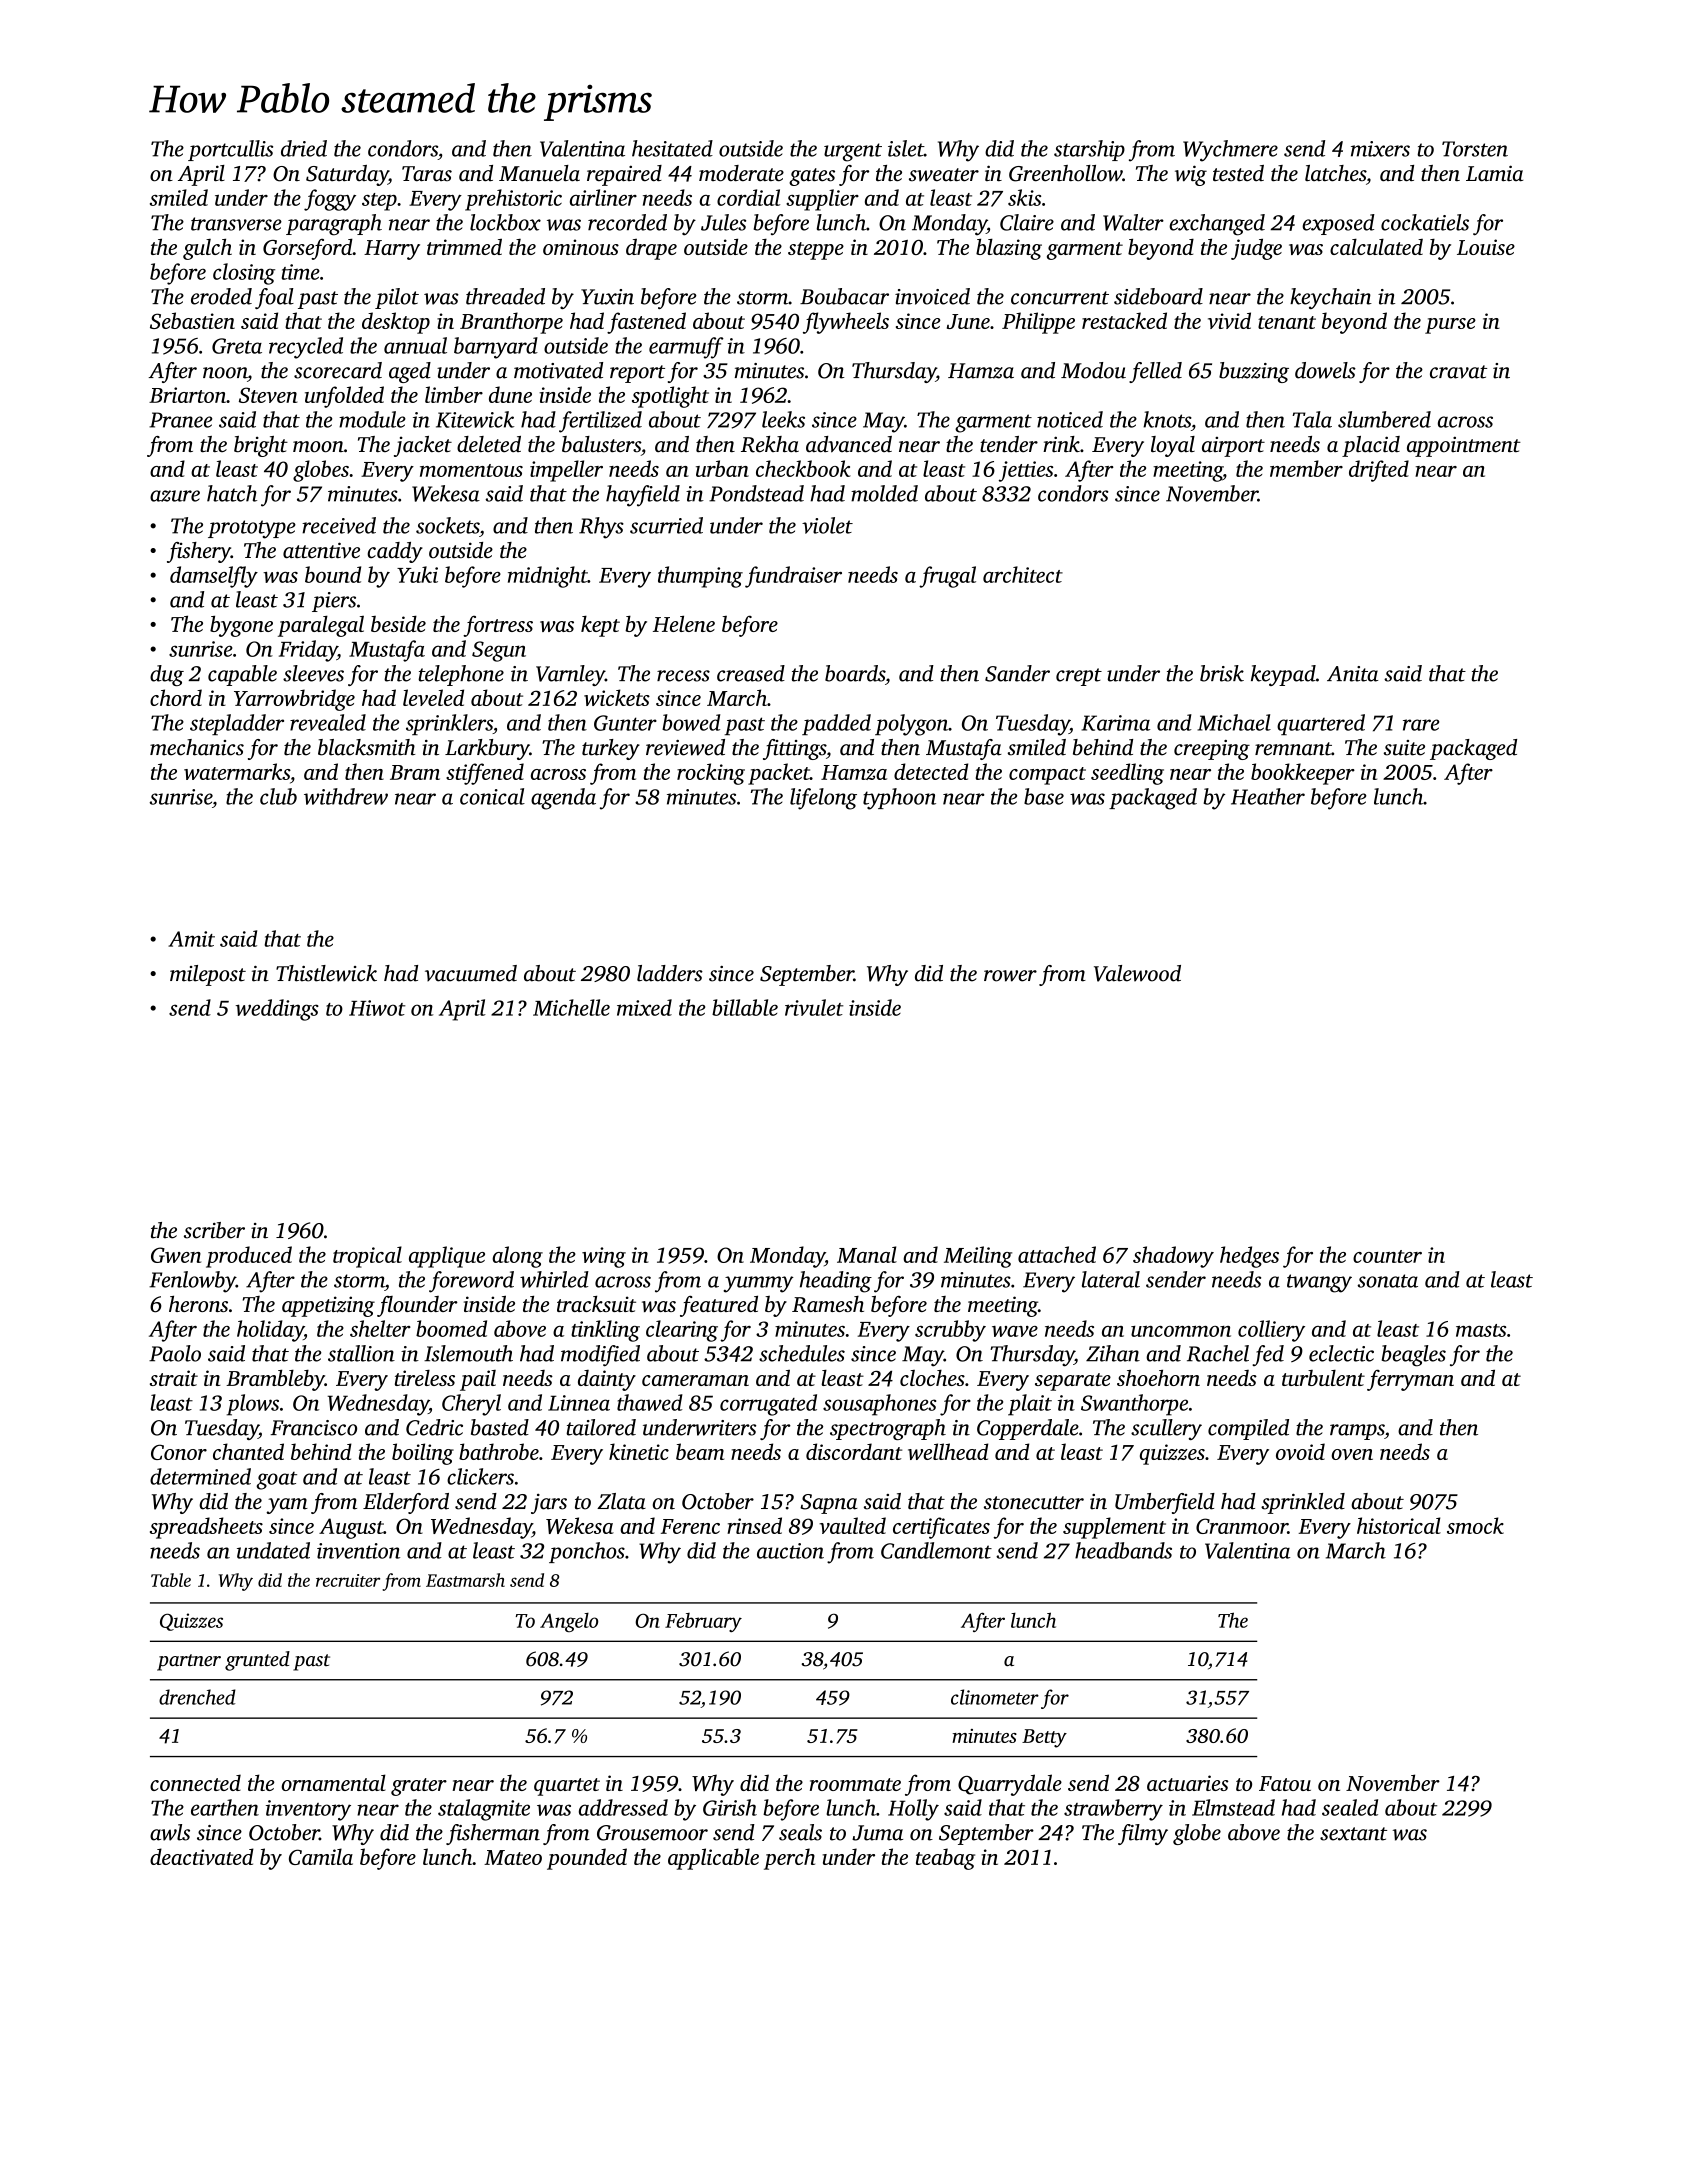 This screenshot has height=2178, width=1683. I want to click on rower, so click(1010, 976).
